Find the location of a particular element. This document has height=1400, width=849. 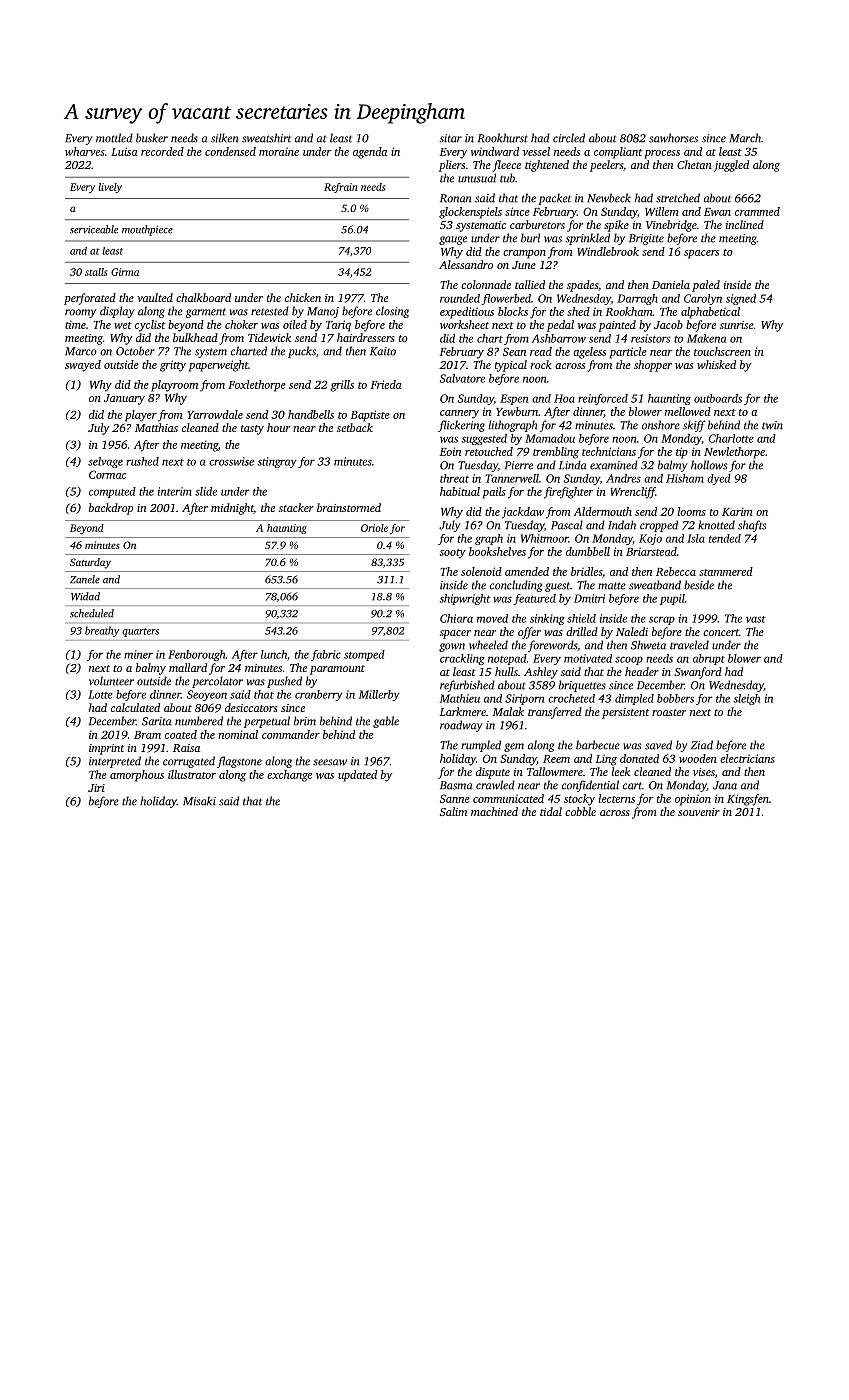

Ashbarrow is located at coordinates (559, 338).
